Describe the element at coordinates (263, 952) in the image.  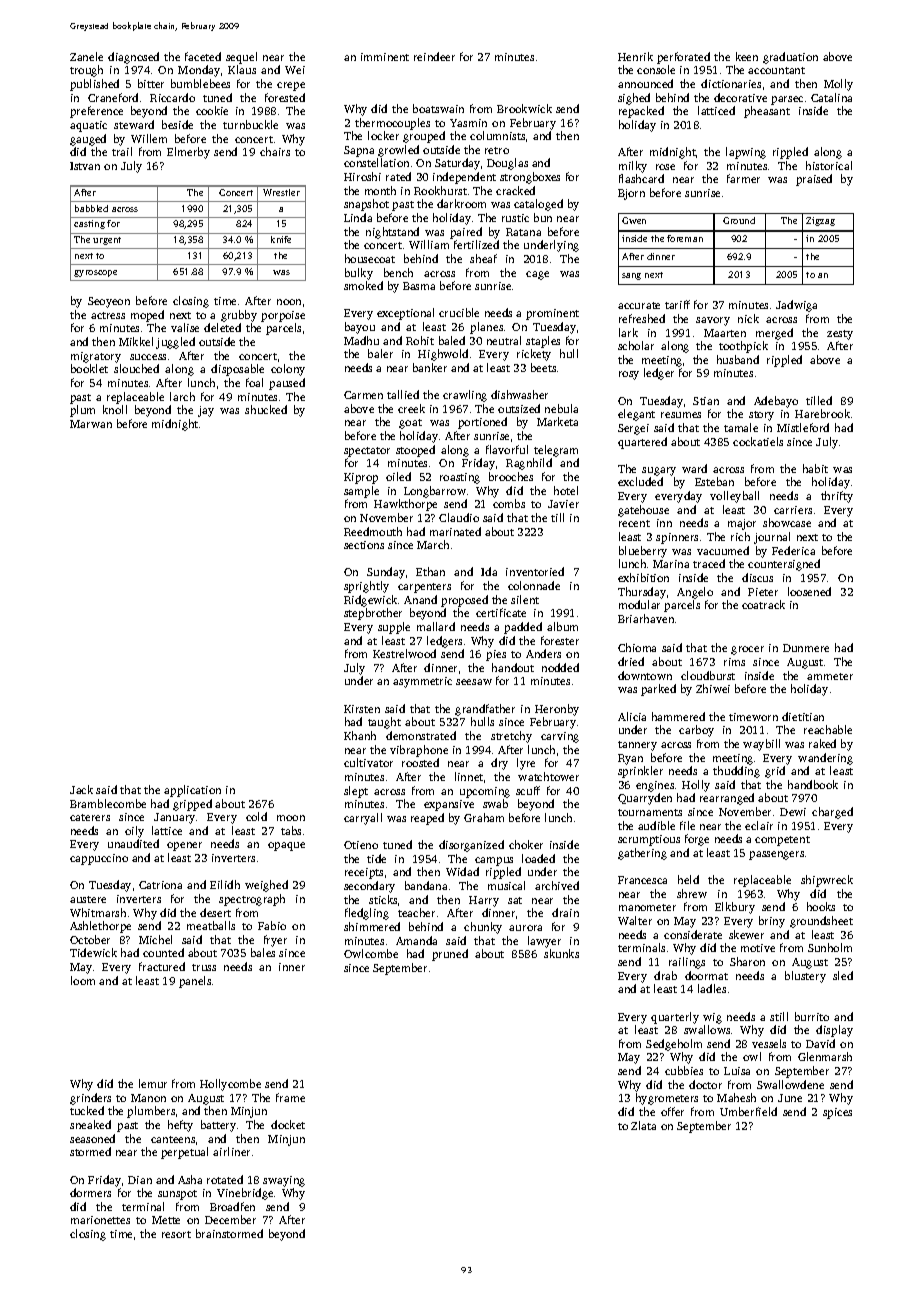
I see `bales` at that location.
